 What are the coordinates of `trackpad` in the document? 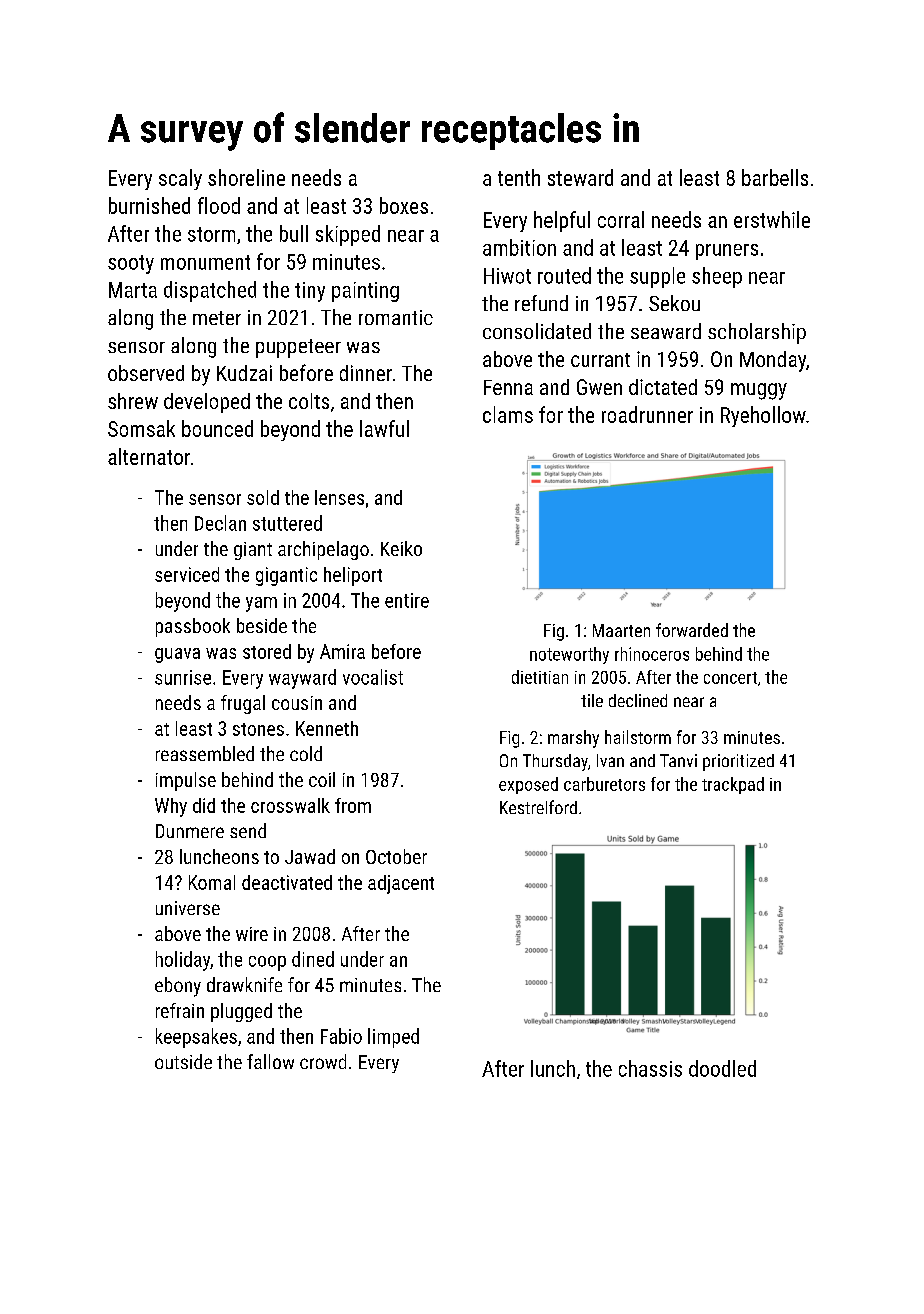 It's located at (733, 785).
